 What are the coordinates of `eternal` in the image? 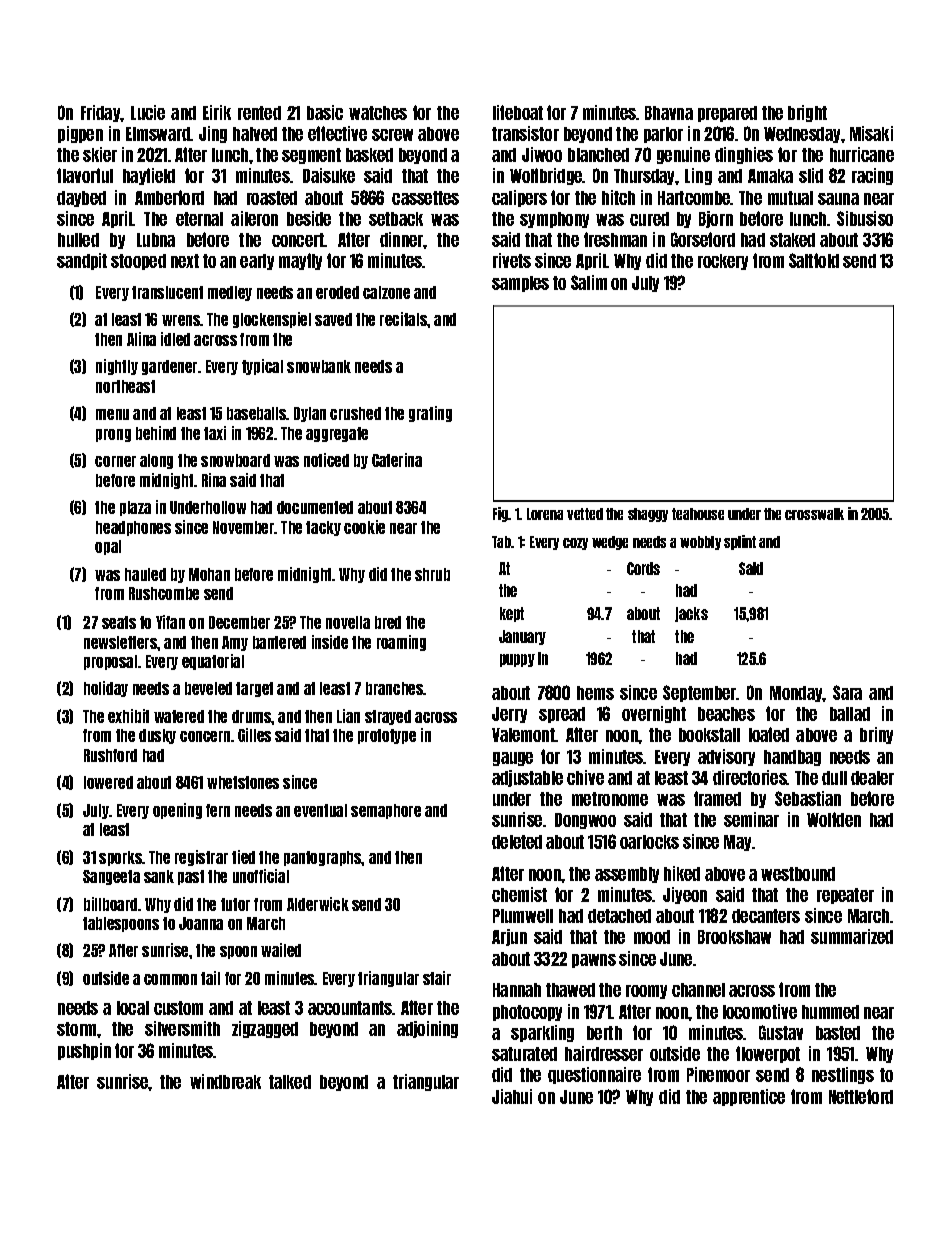 It's located at (199, 219).
